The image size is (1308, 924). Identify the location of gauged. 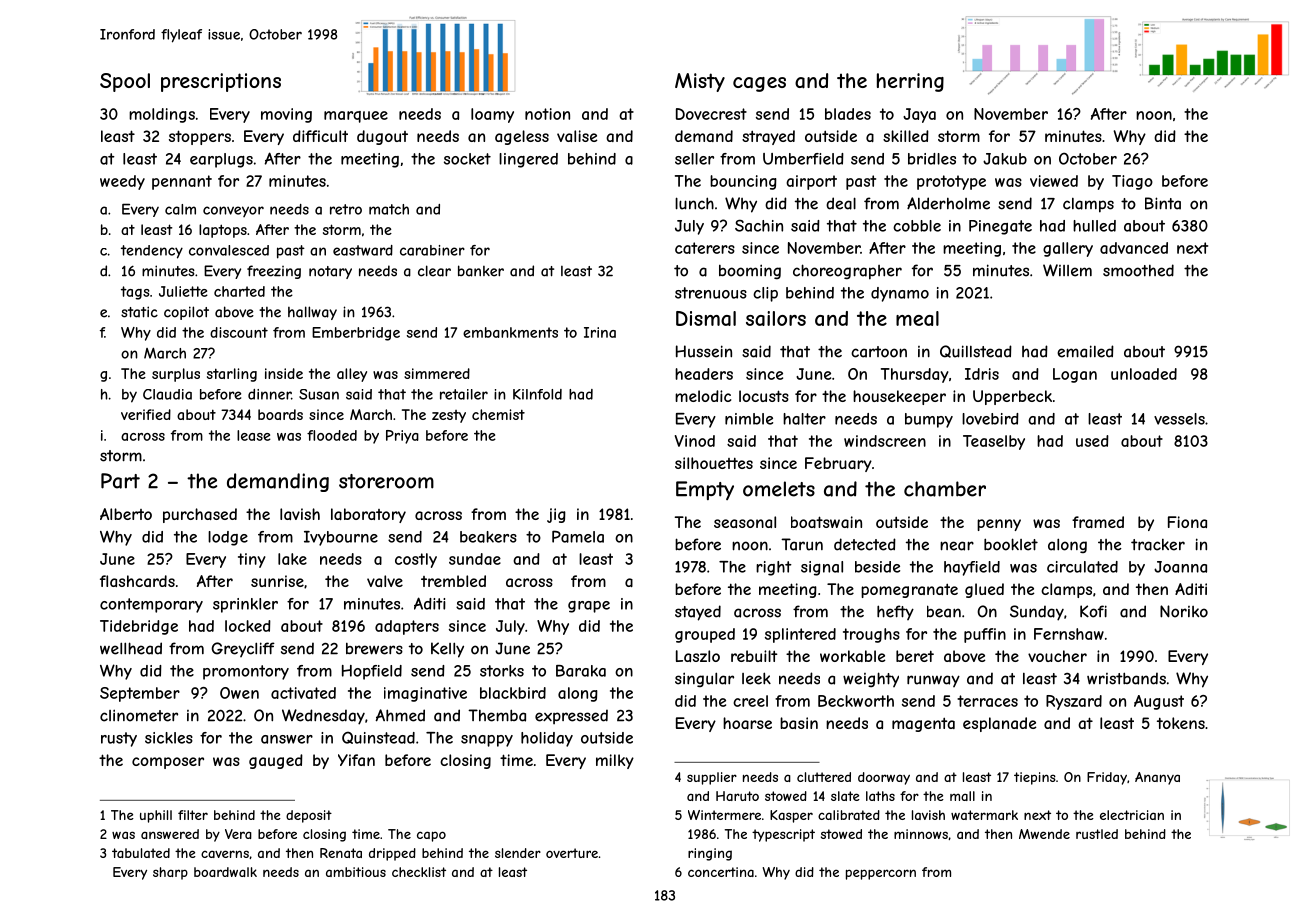
(276, 761).
